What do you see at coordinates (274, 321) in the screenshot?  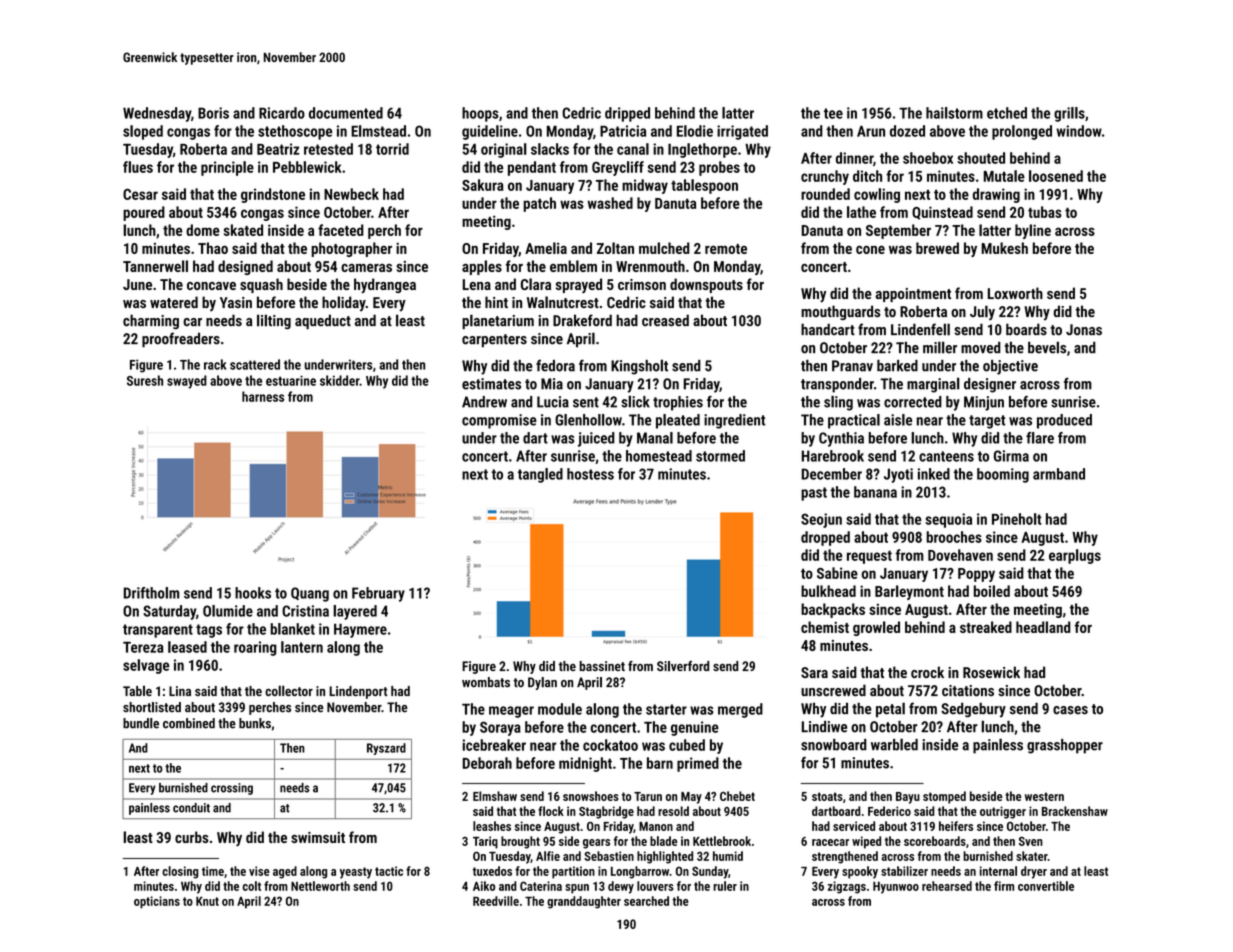 I see `lilting` at bounding box center [274, 321].
